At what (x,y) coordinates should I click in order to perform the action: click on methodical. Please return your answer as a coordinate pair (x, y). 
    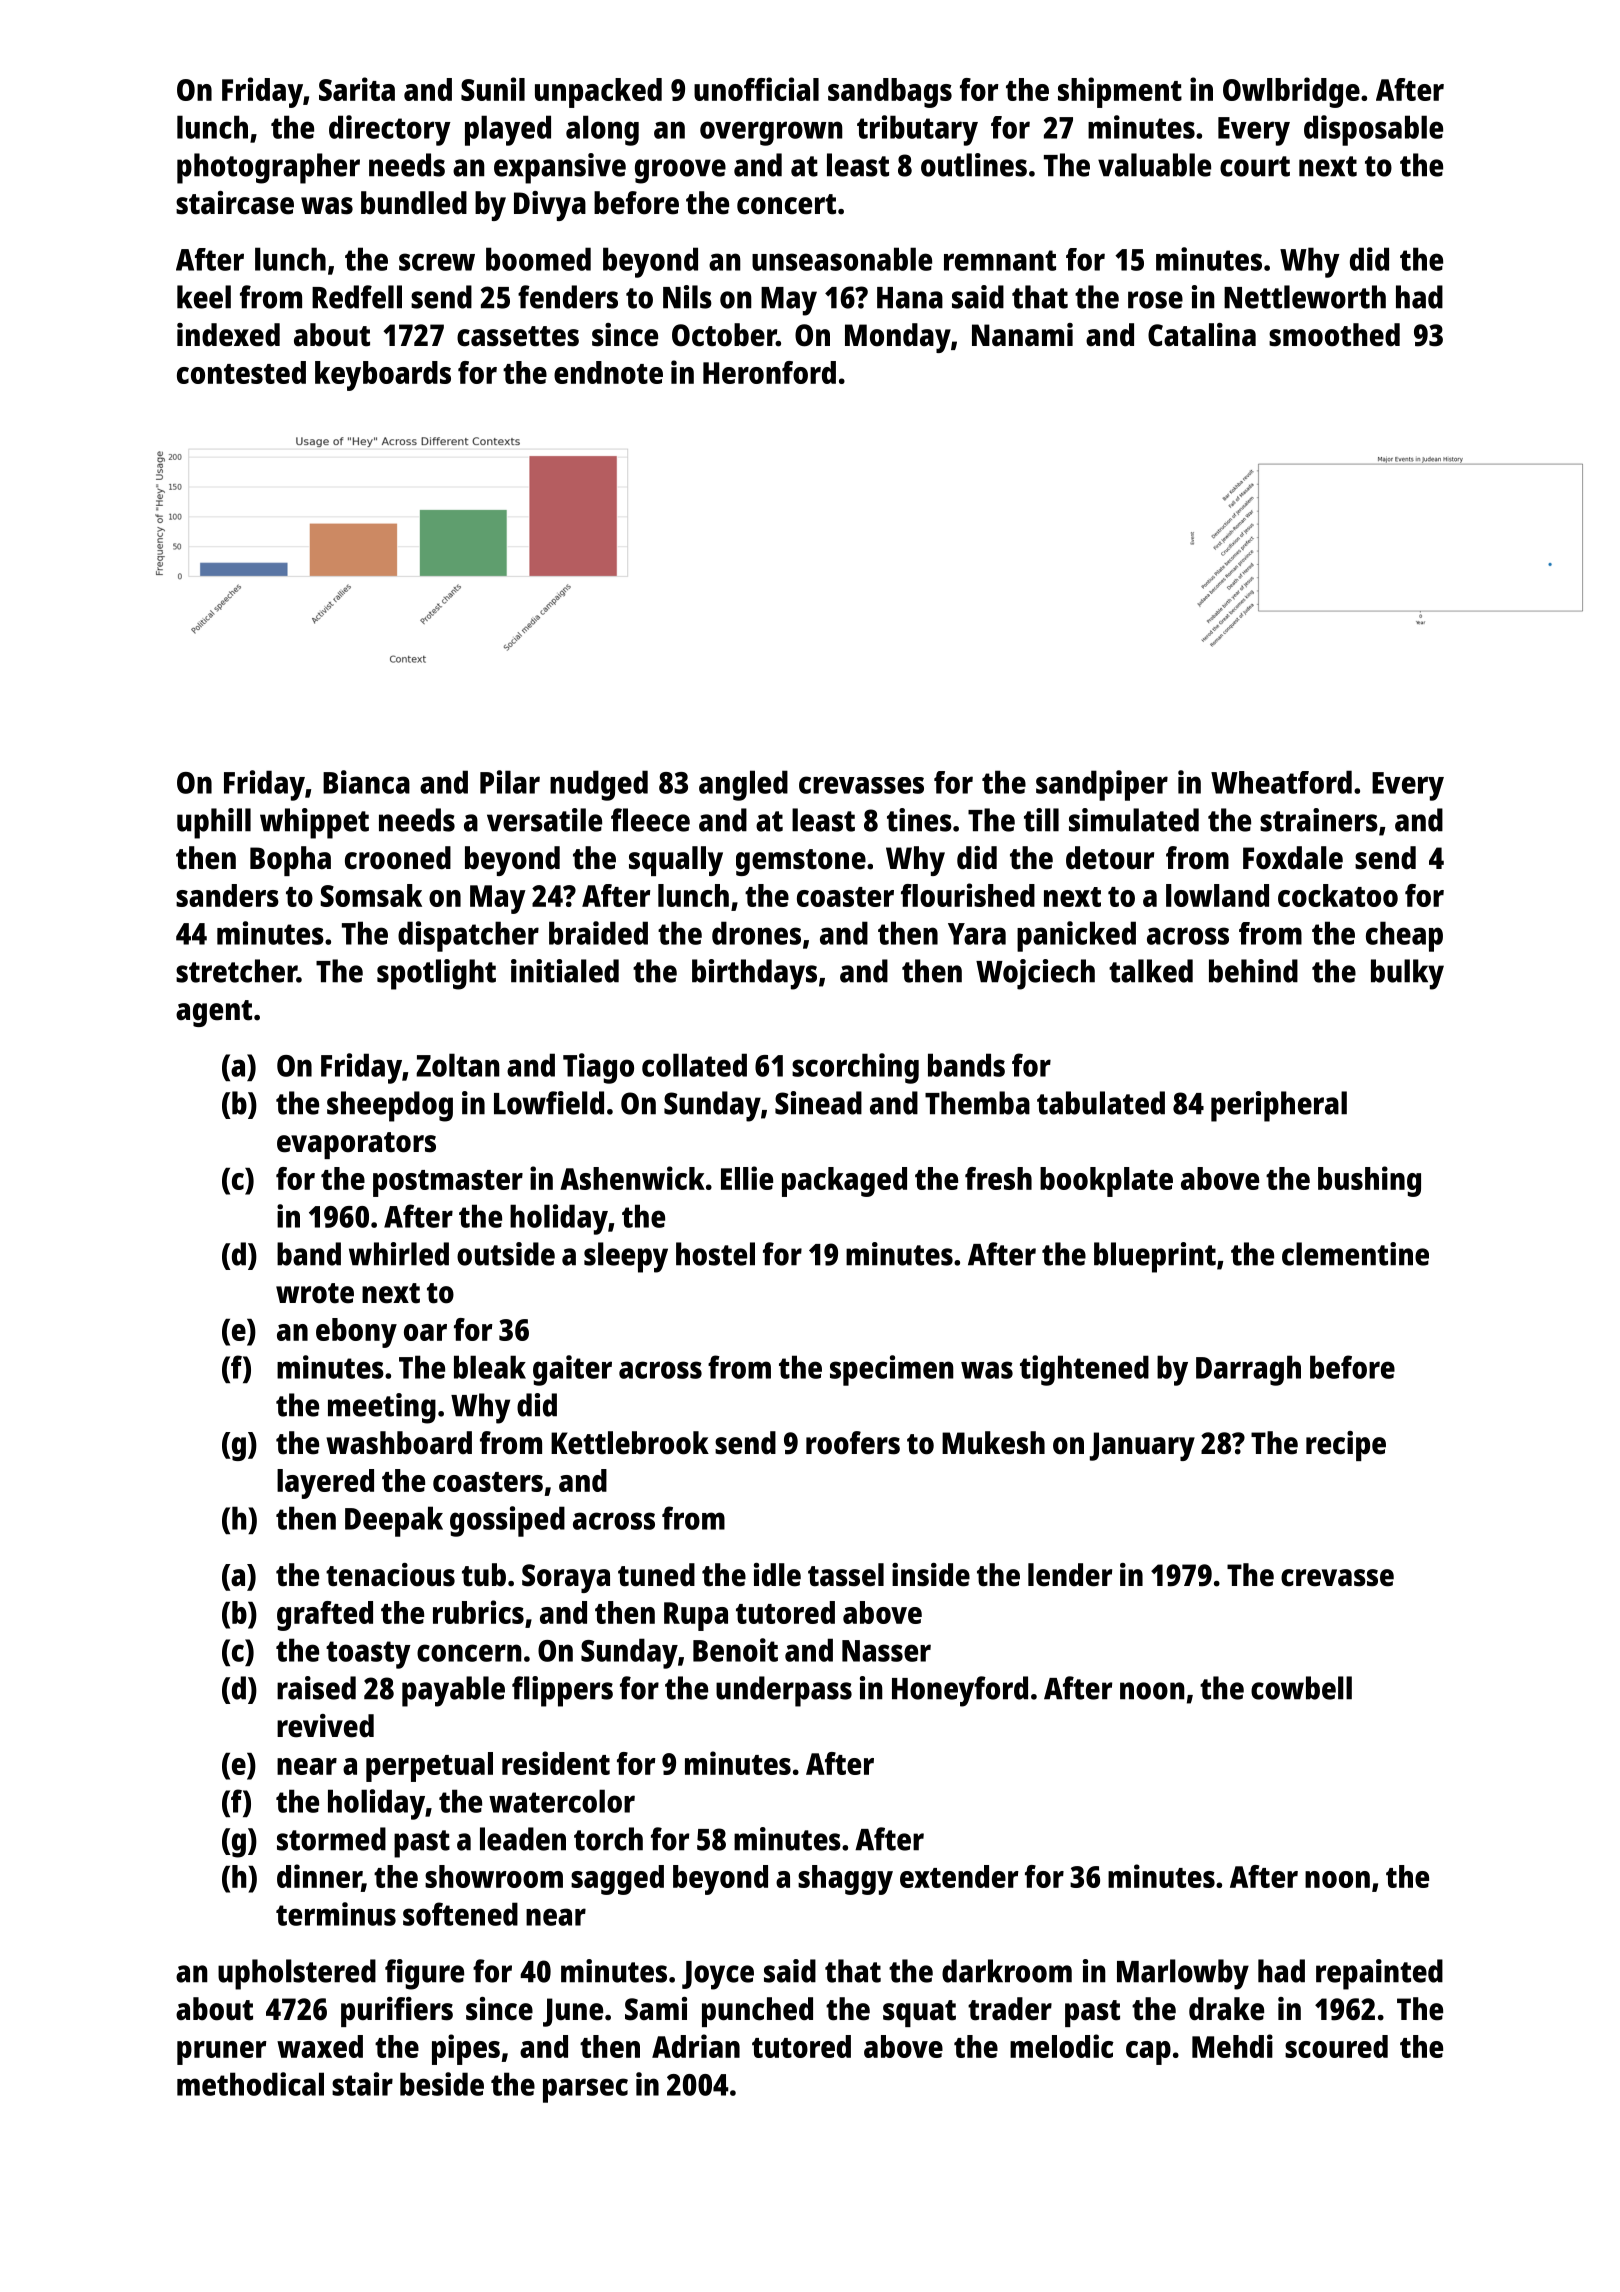
    Looking at the image, I should click on (250, 2084).
